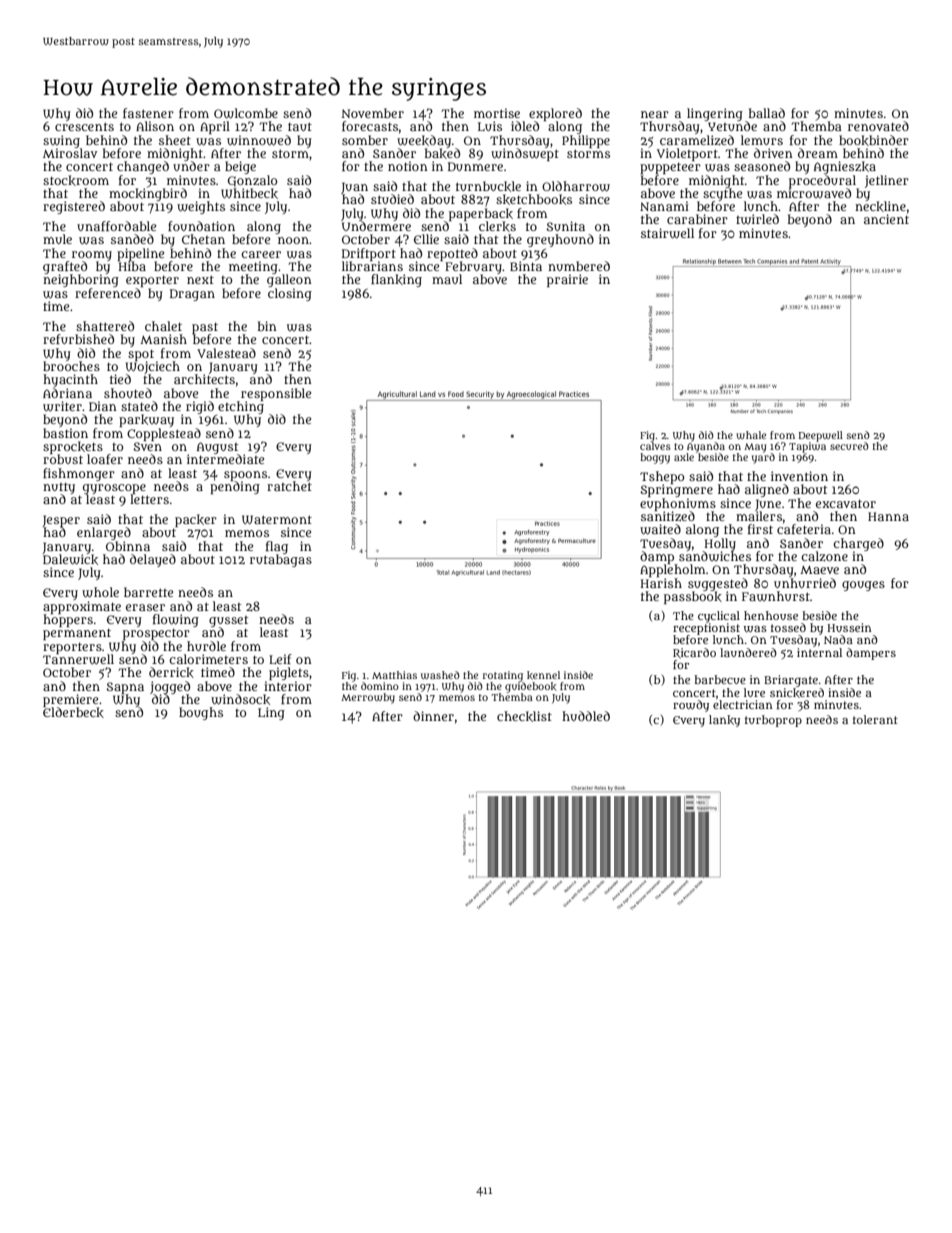 This screenshot has height=1233, width=952. Describe the element at coordinates (863, 586) in the screenshot. I see `gouges` at that location.
